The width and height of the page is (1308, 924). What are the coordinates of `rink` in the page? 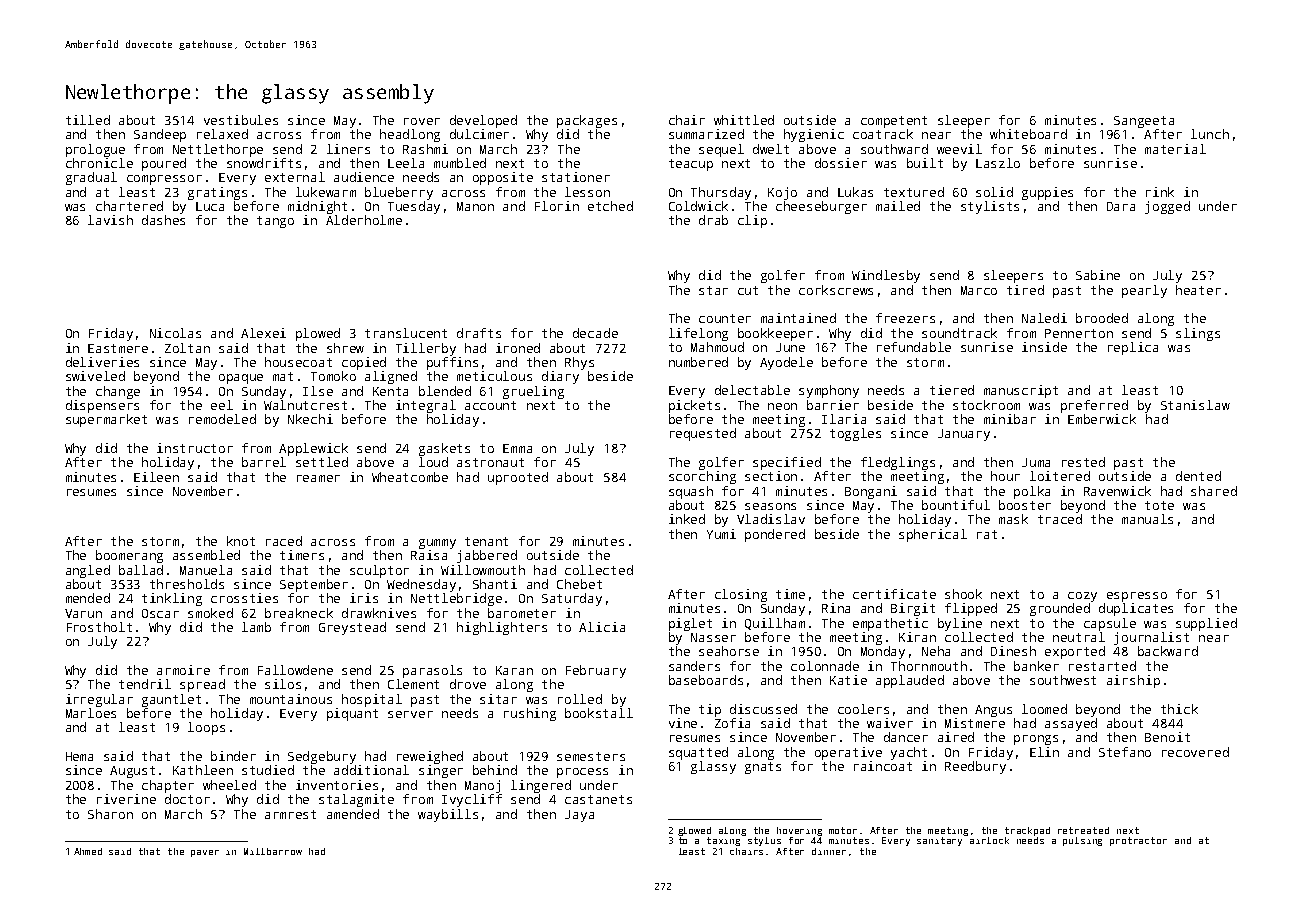 It's located at (1160, 192).
